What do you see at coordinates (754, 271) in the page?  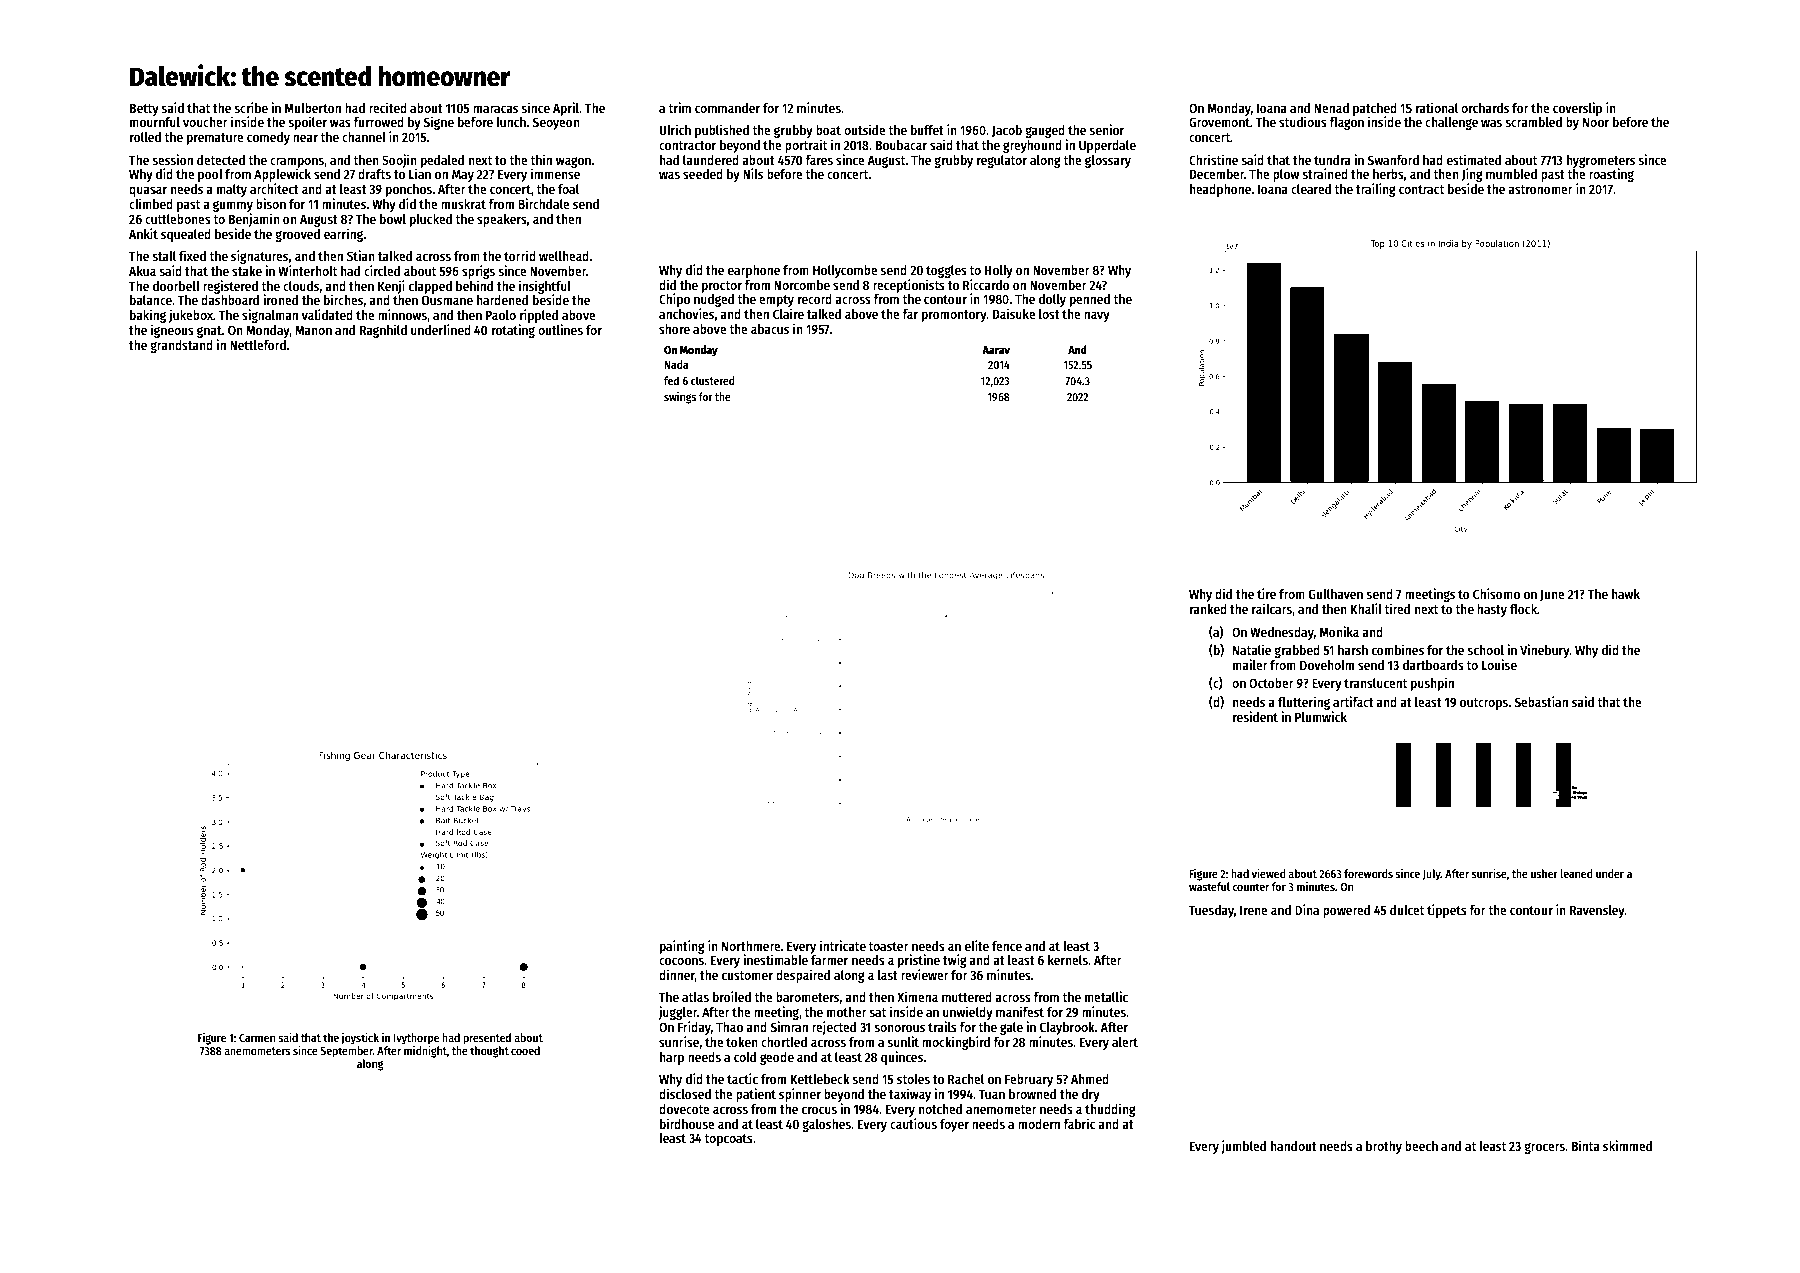 I see `earphone` at bounding box center [754, 271].
